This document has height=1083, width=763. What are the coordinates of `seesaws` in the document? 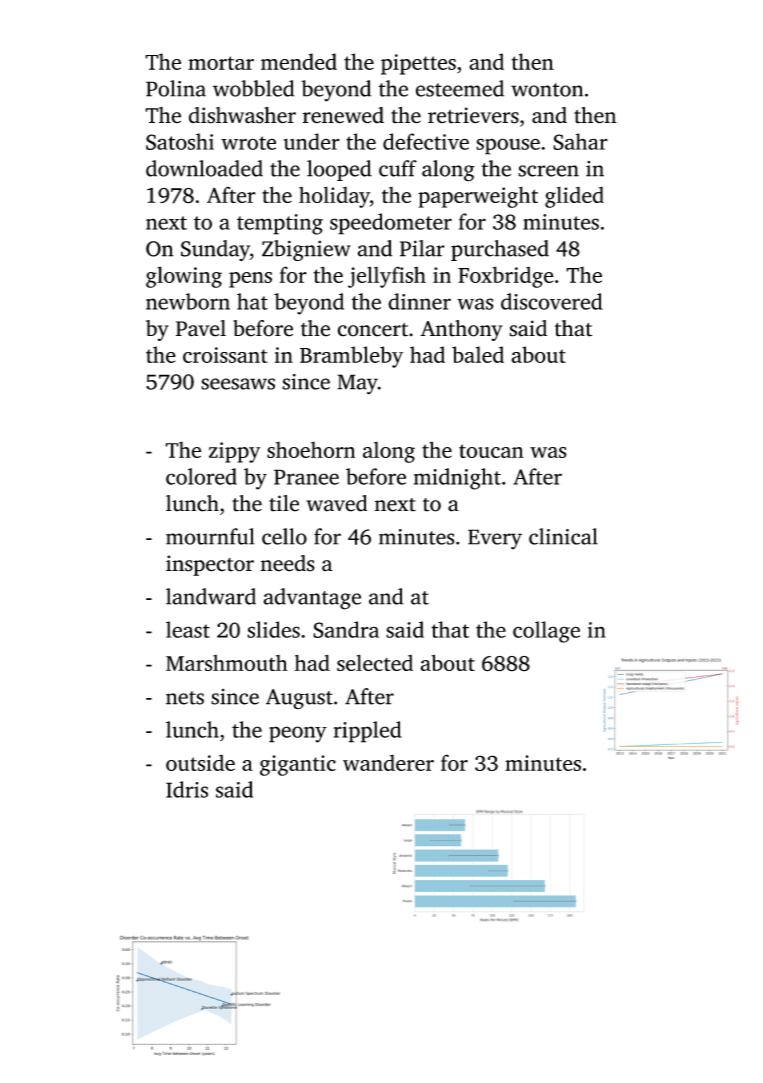 It's located at (238, 384).
